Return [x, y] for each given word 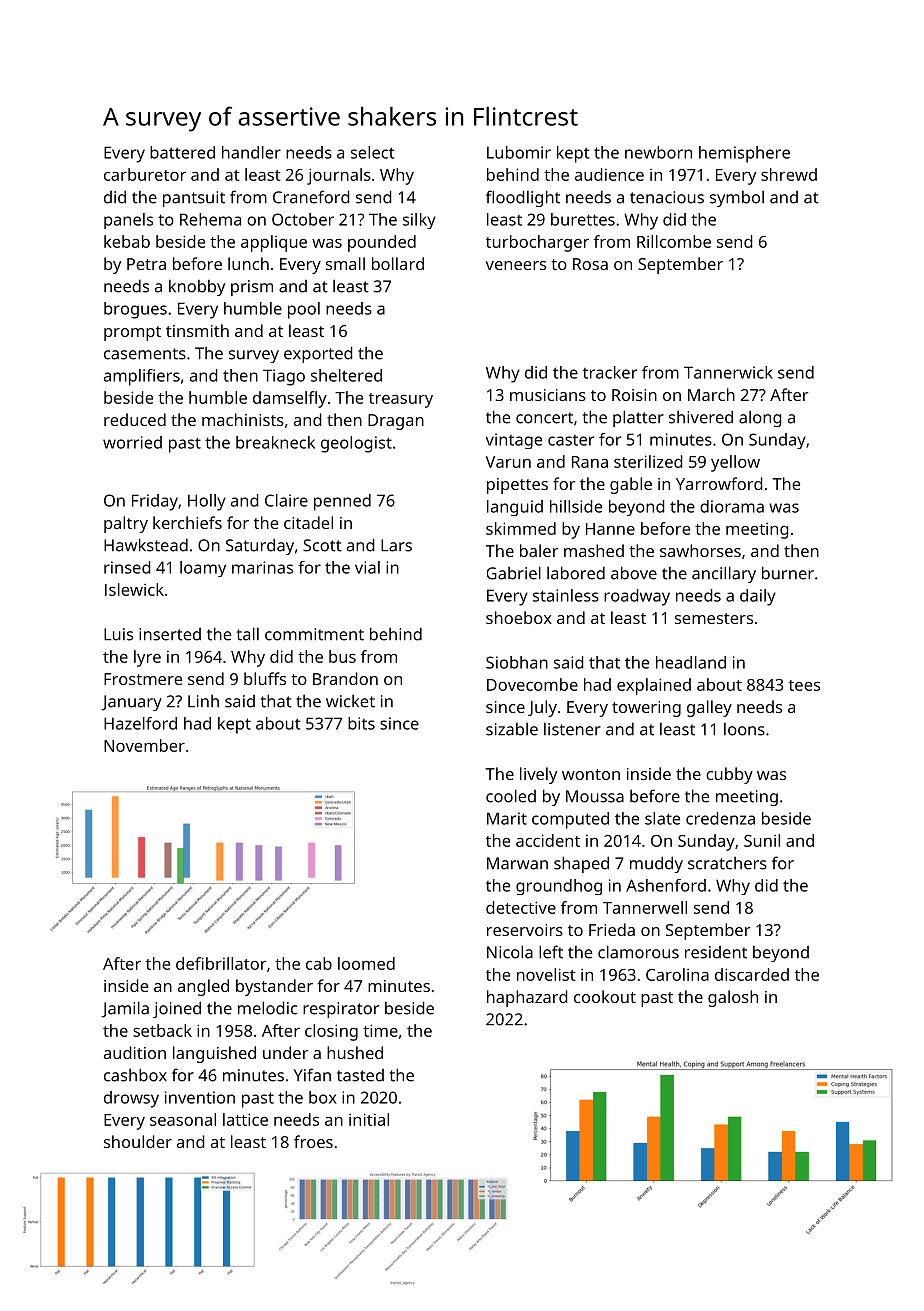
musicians [548, 395]
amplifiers [142, 377]
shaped [581, 864]
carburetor [145, 174]
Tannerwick [728, 372]
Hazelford [140, 723]
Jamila [125, 1009]
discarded [752, 974]
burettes [583, 219]
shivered [701, 417]
